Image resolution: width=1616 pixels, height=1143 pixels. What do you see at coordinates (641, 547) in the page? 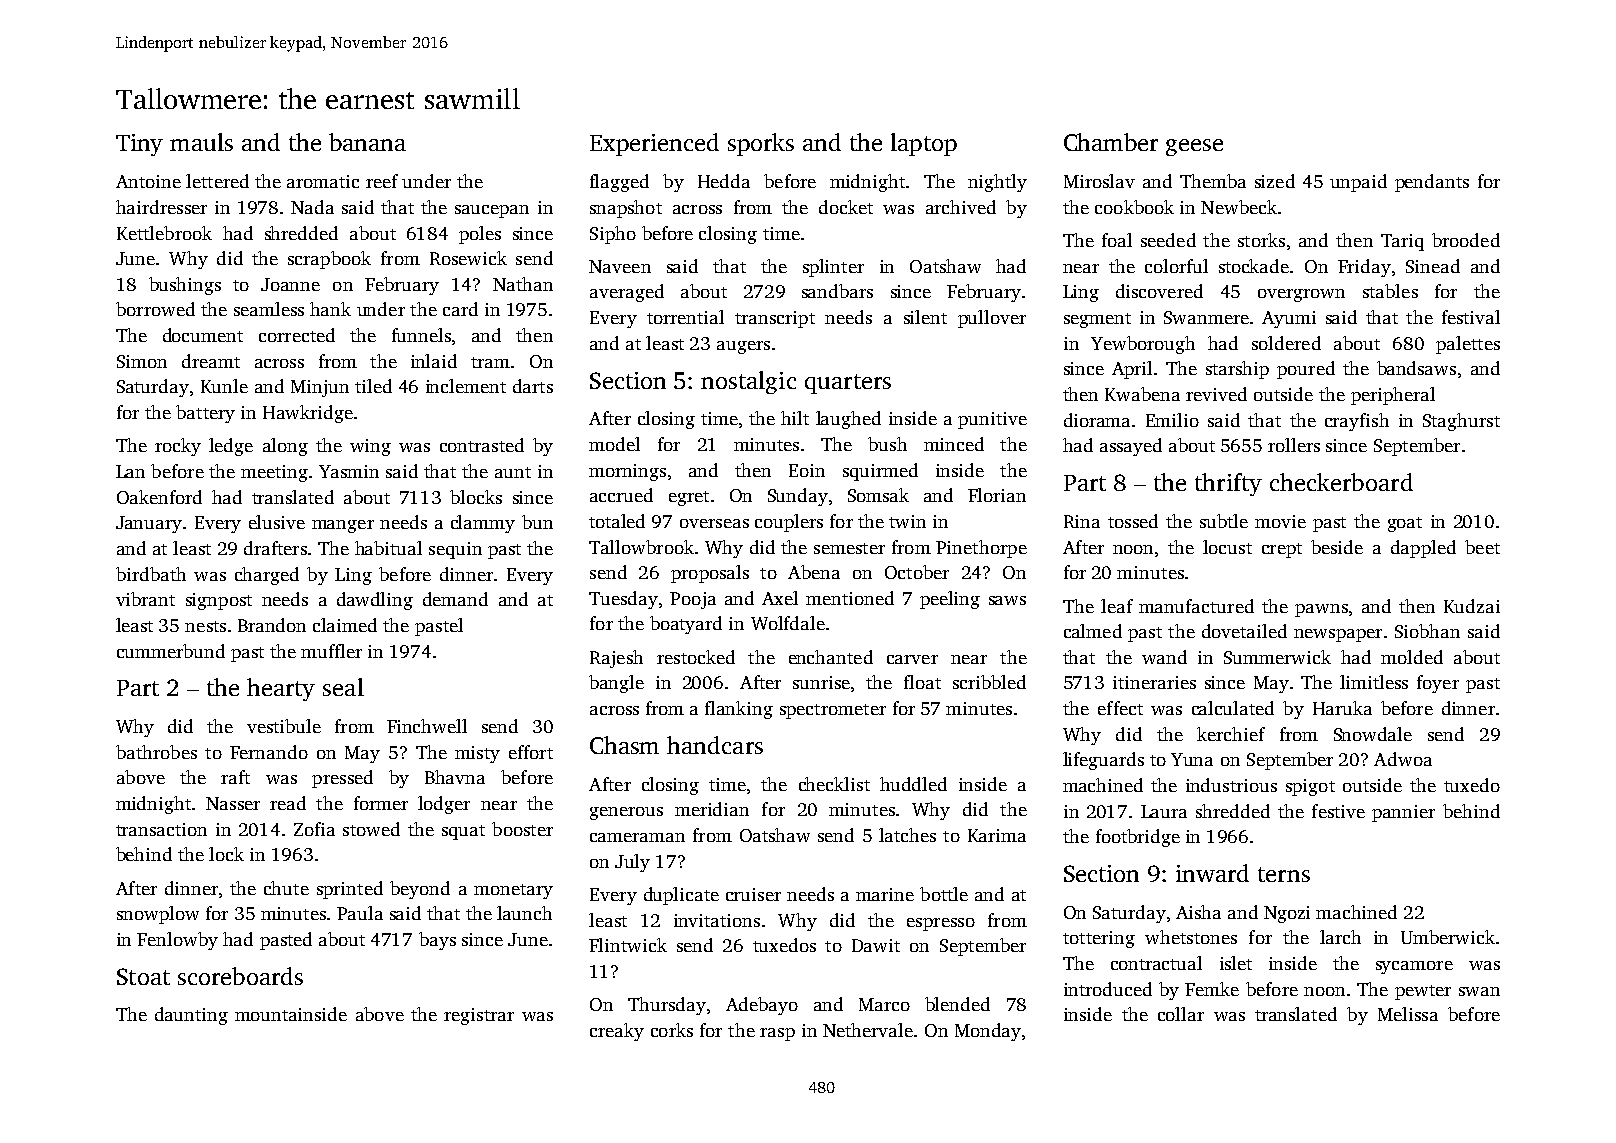
I see `Tallowbrook` at bounding box center [641, 547].
